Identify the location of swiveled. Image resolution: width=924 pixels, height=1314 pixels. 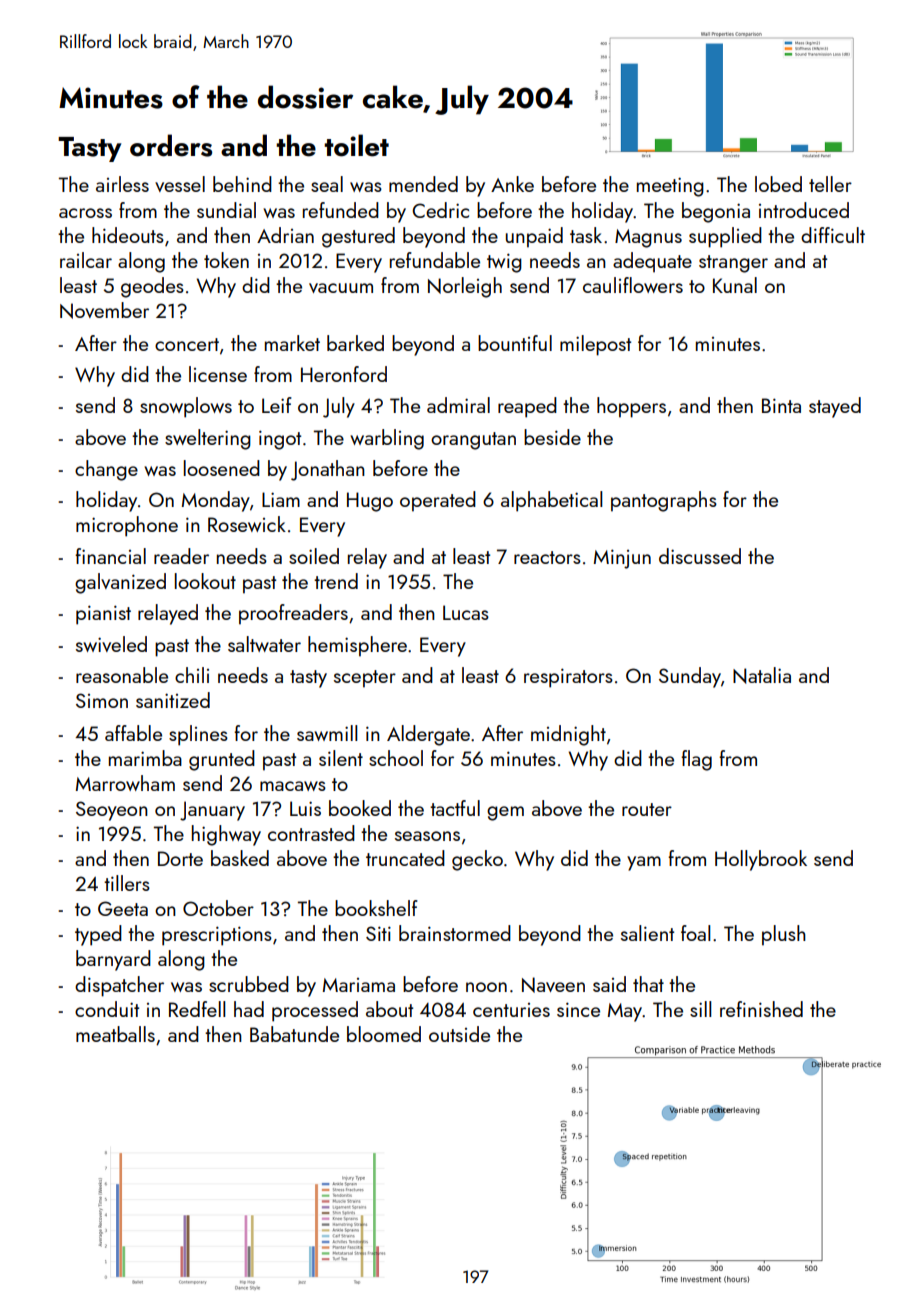
(111, 644).
